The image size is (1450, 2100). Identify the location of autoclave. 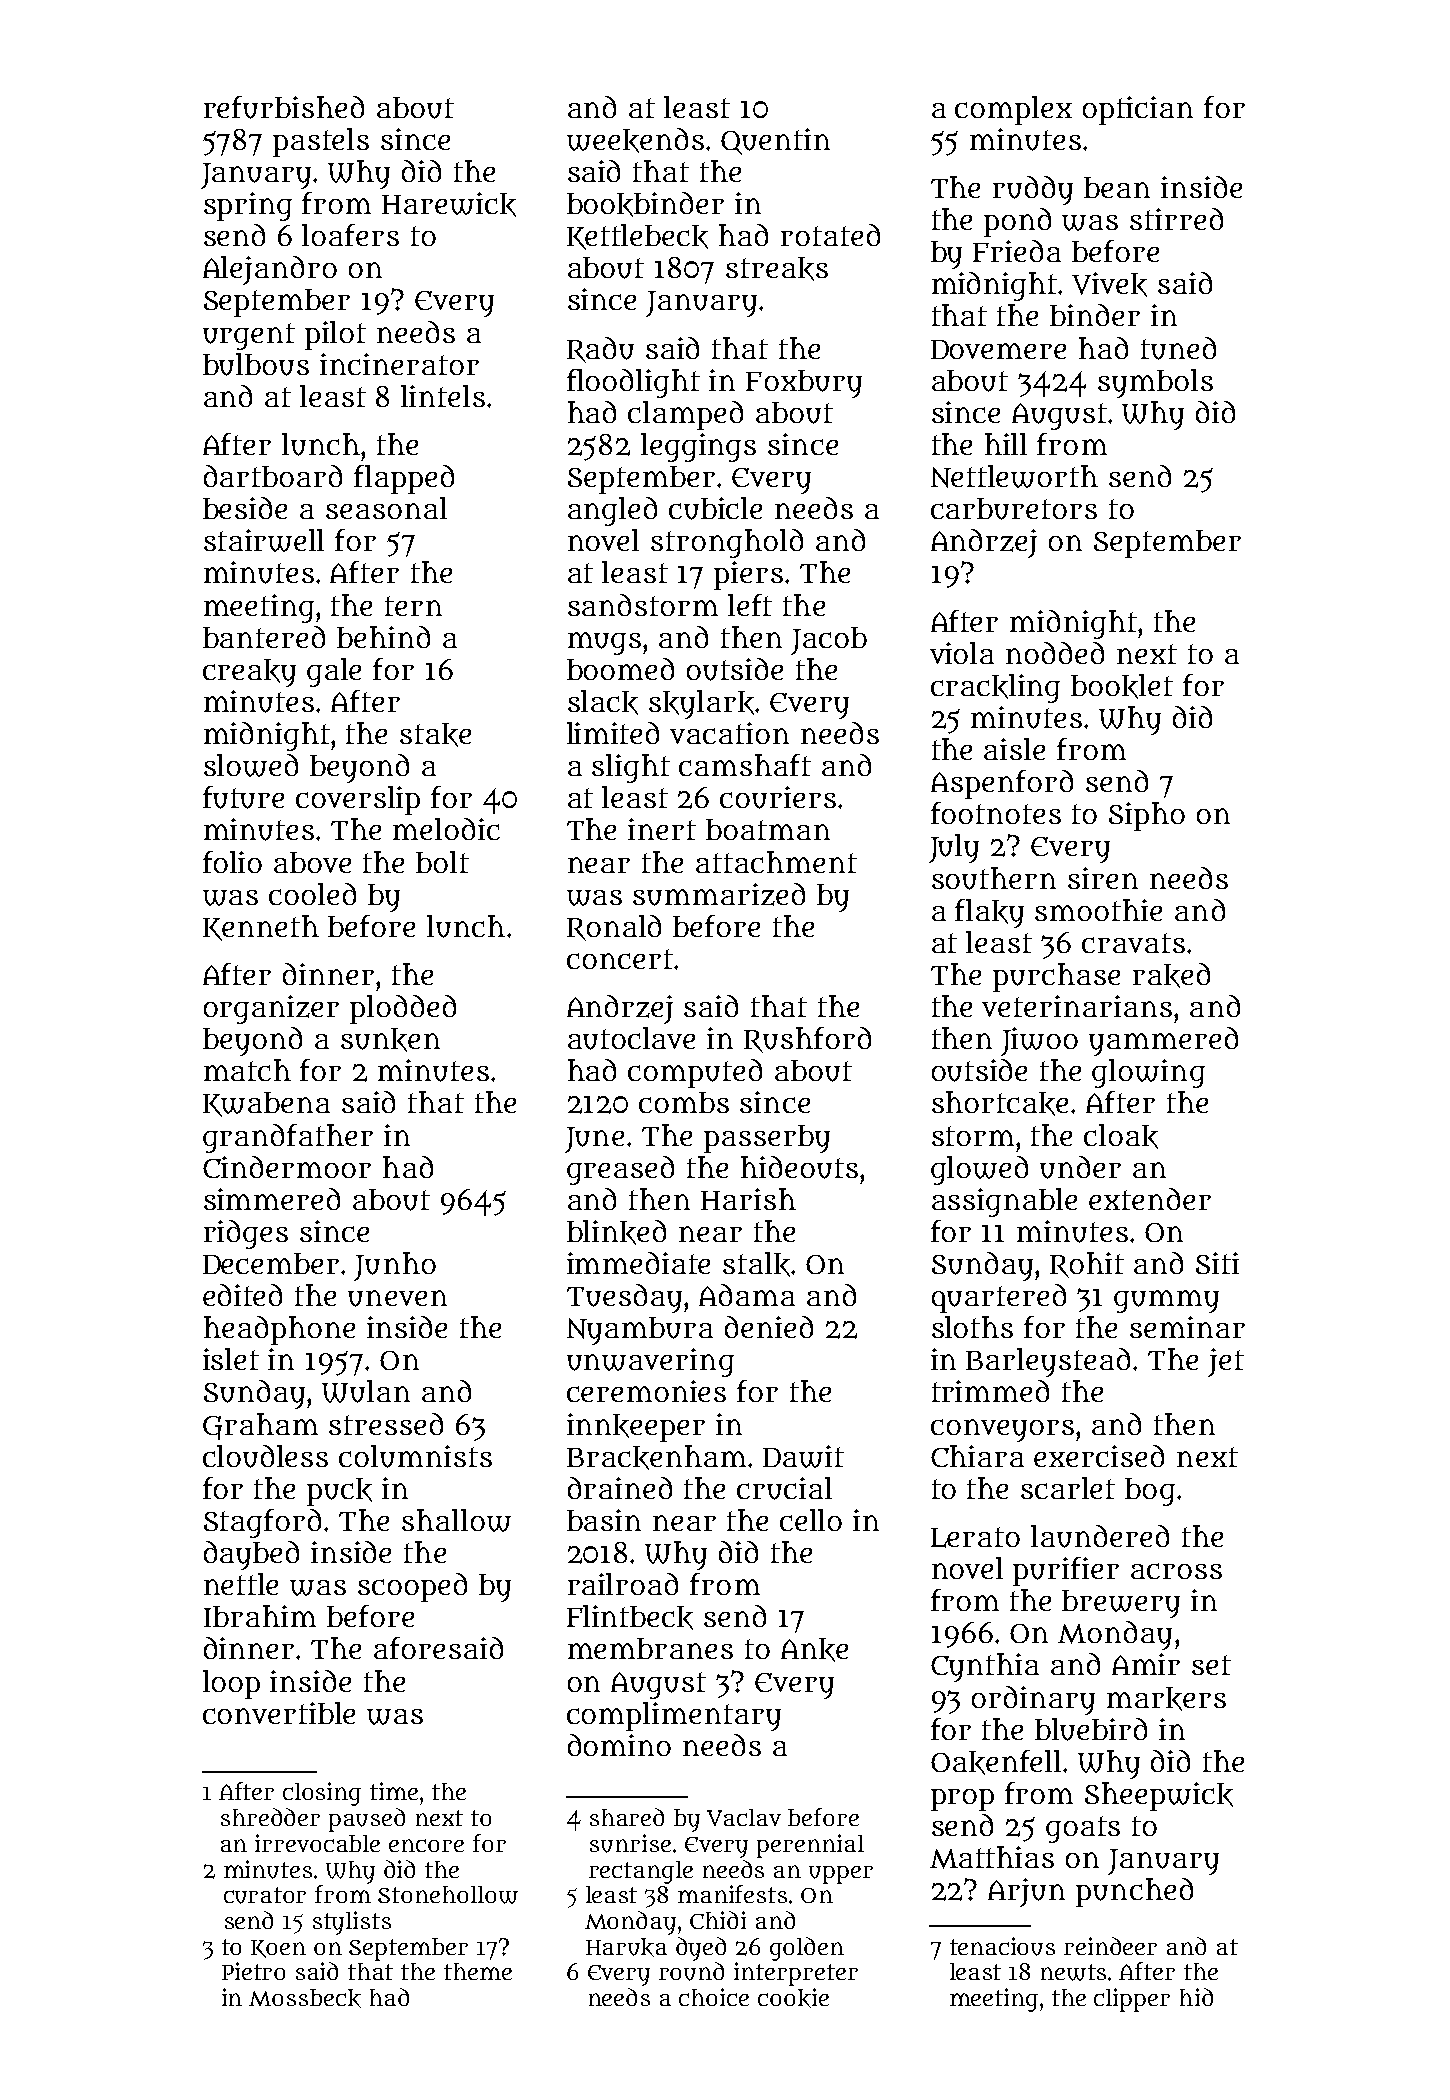
(631, 1038).
